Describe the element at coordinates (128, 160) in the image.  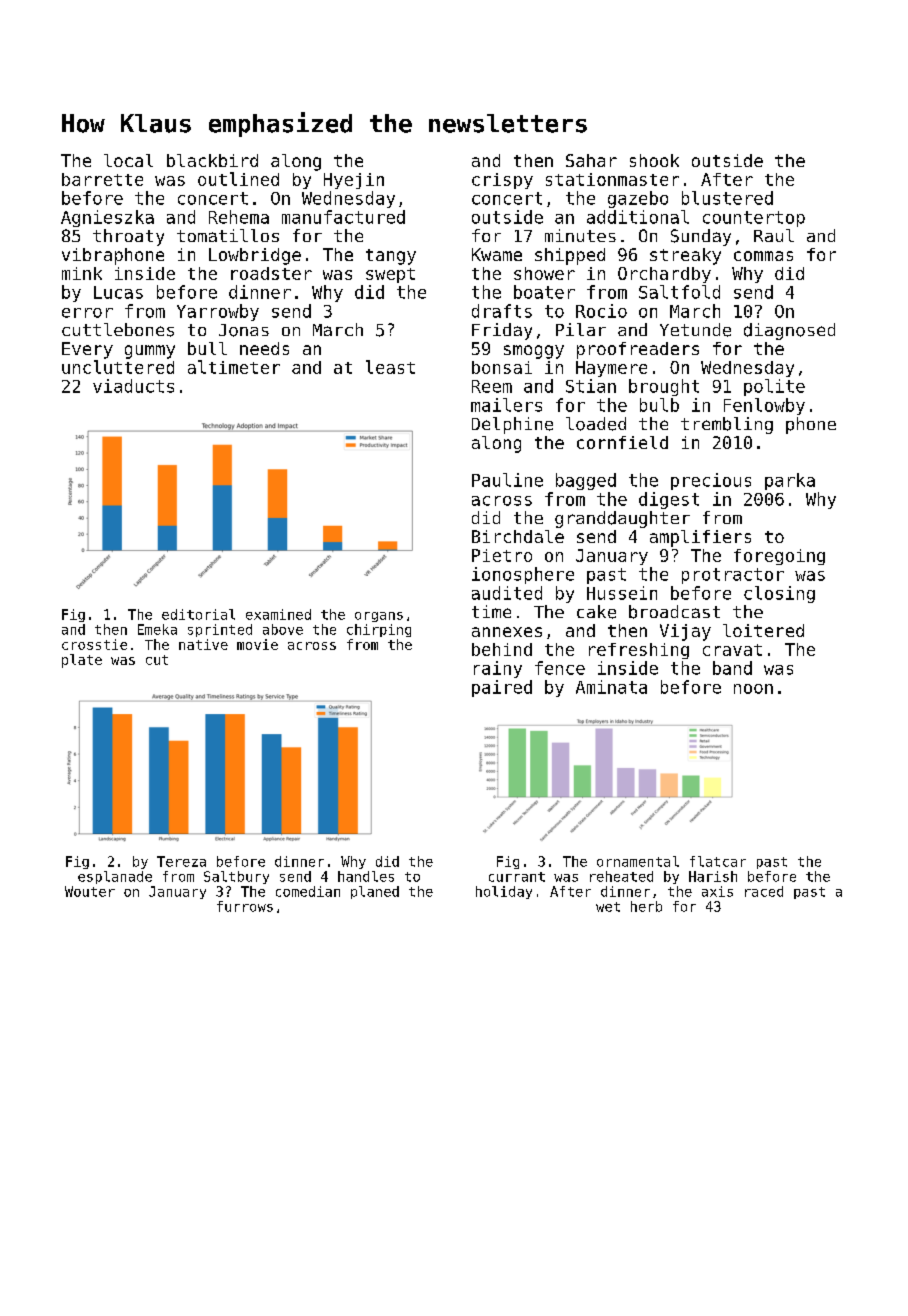
I see `local` at that location.
